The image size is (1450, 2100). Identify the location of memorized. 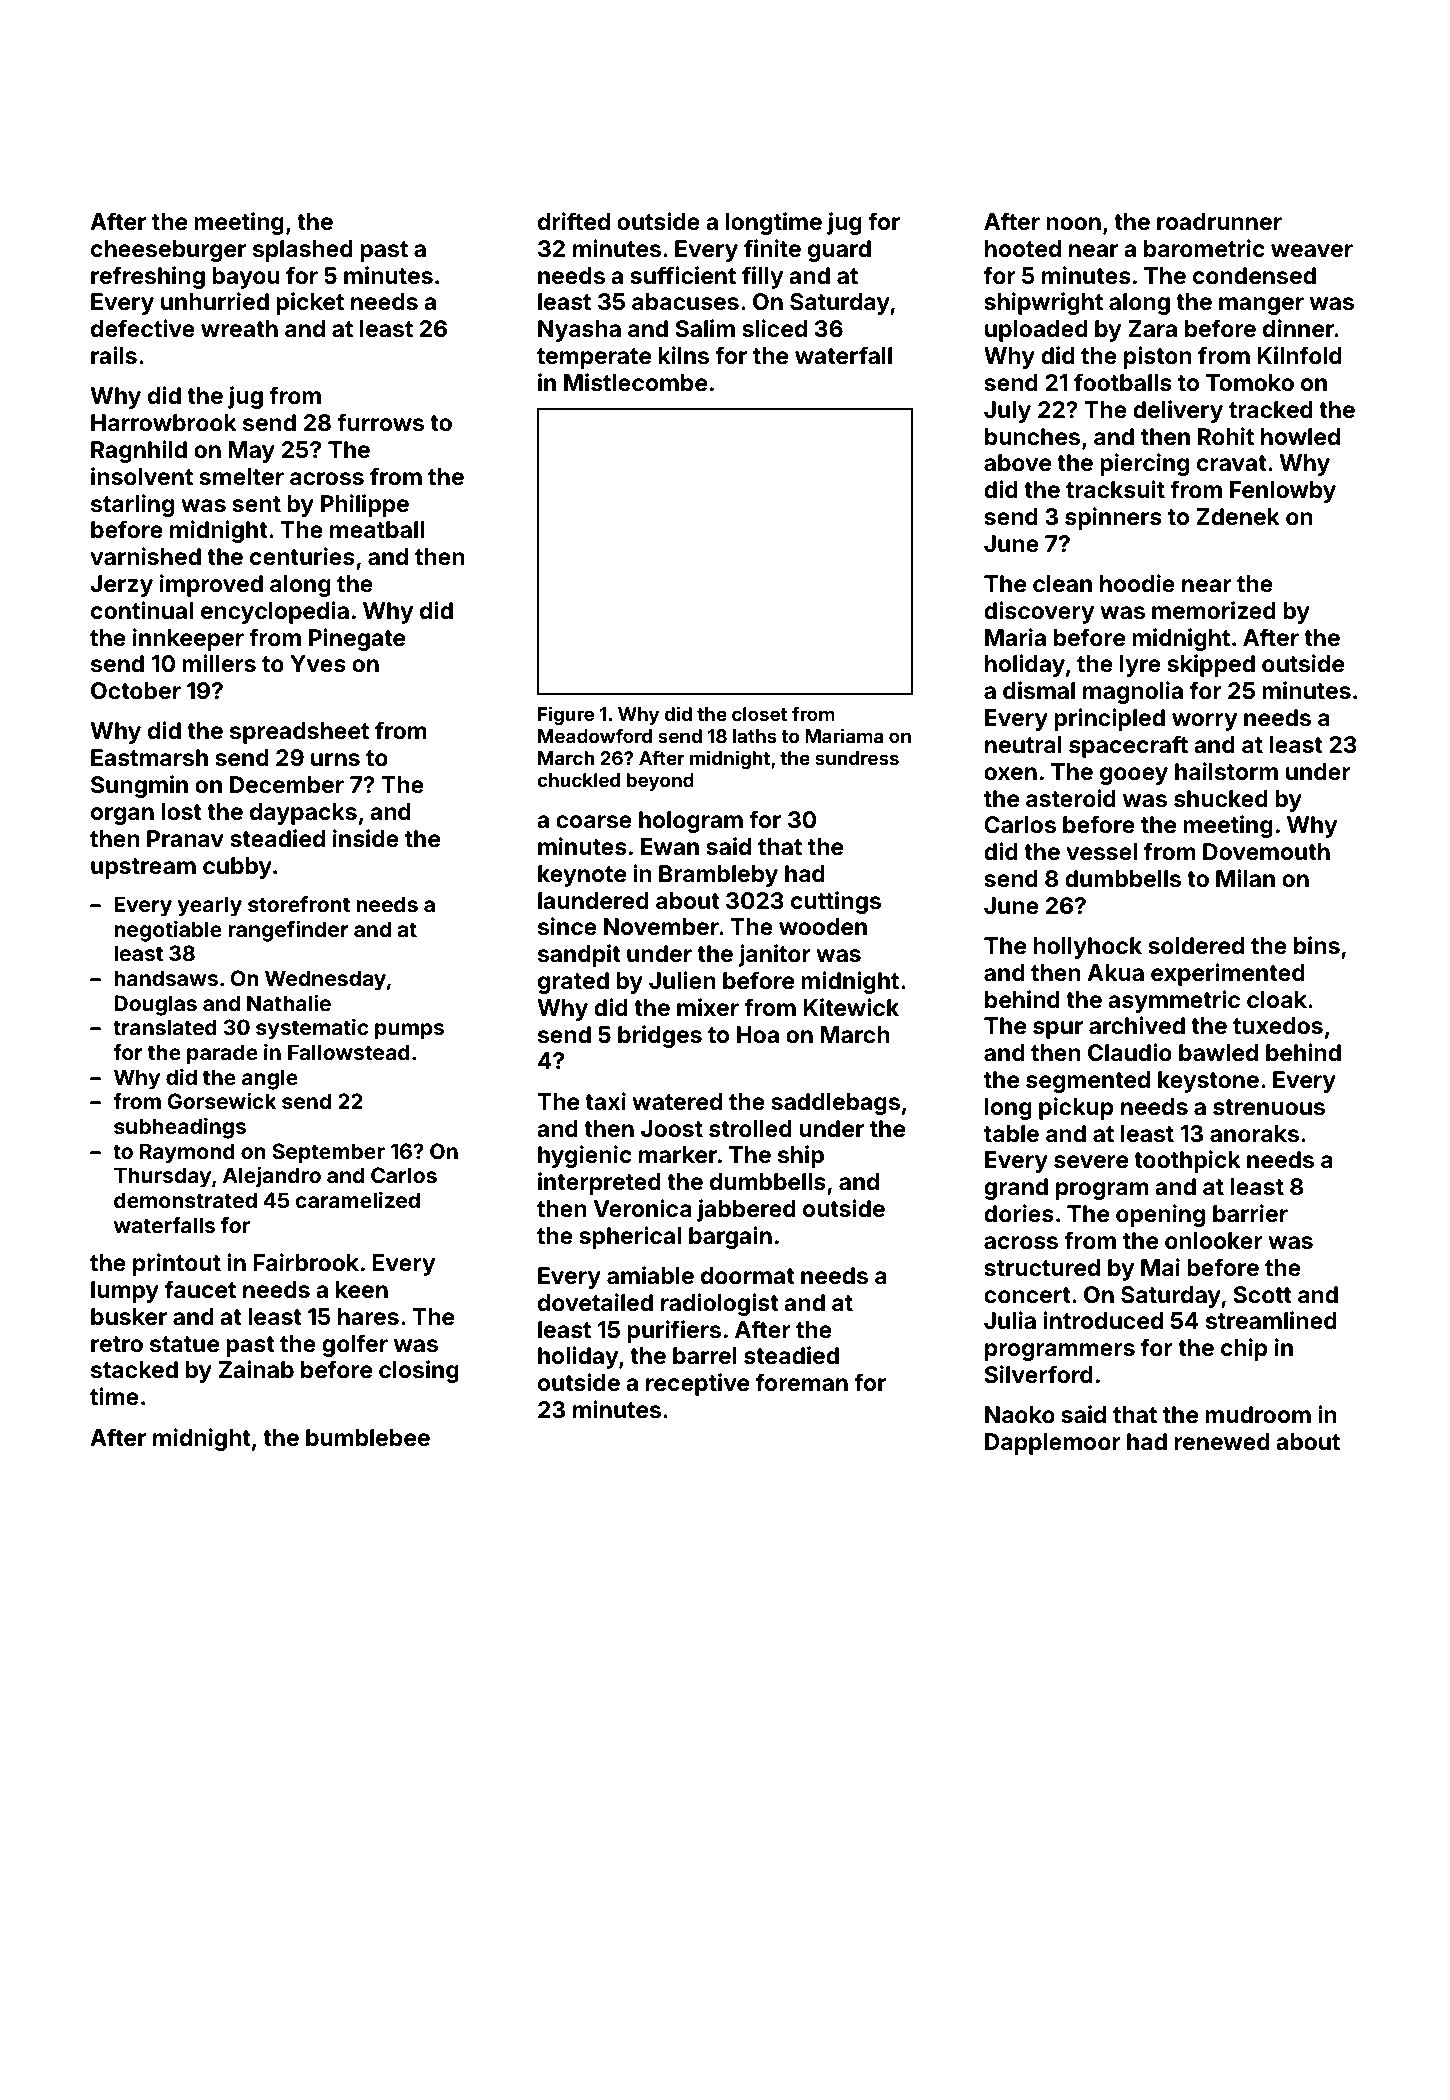
(1214, 610).
